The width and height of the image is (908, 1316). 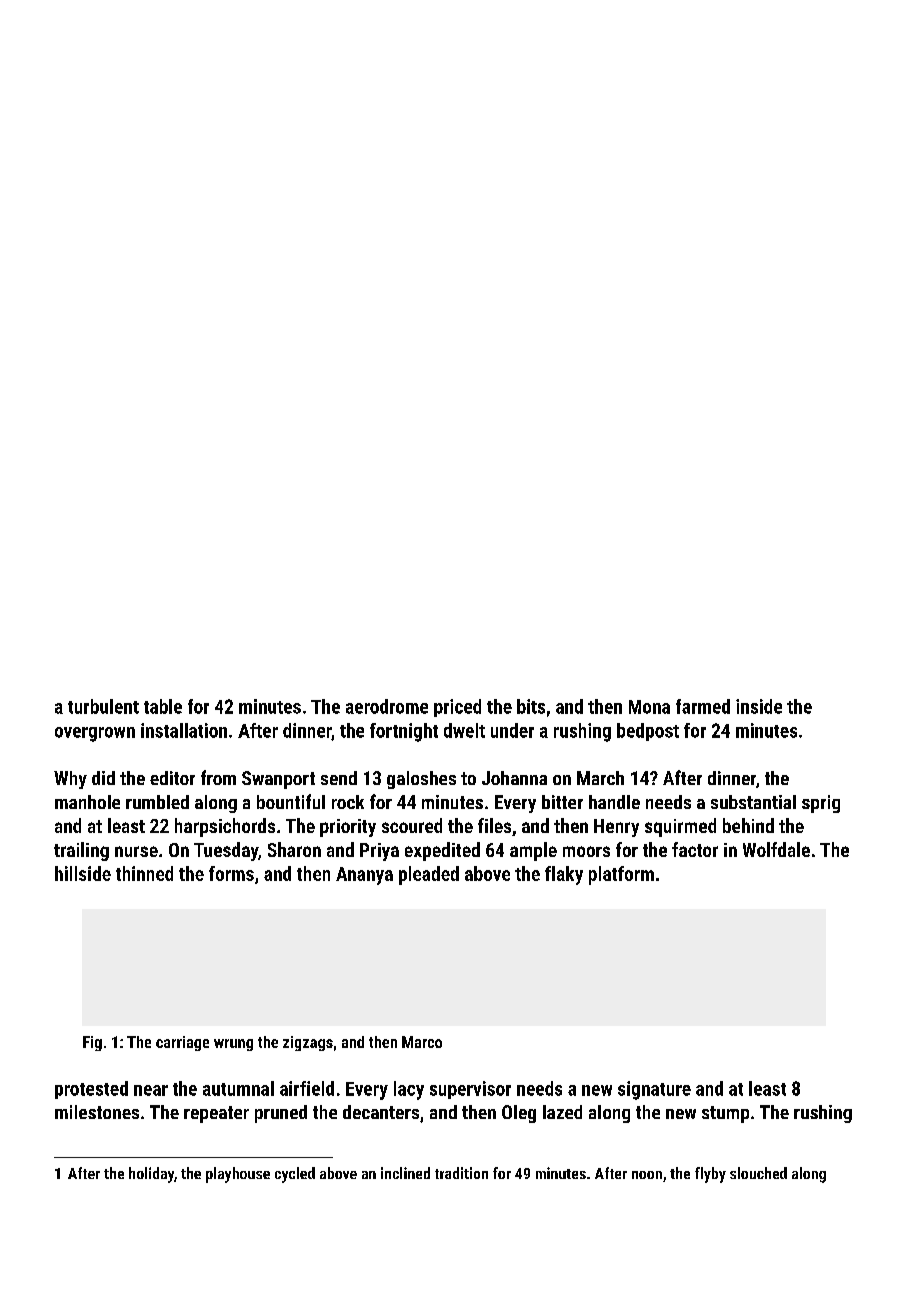 I want to click on protested, so click(x=91, y=1090).
